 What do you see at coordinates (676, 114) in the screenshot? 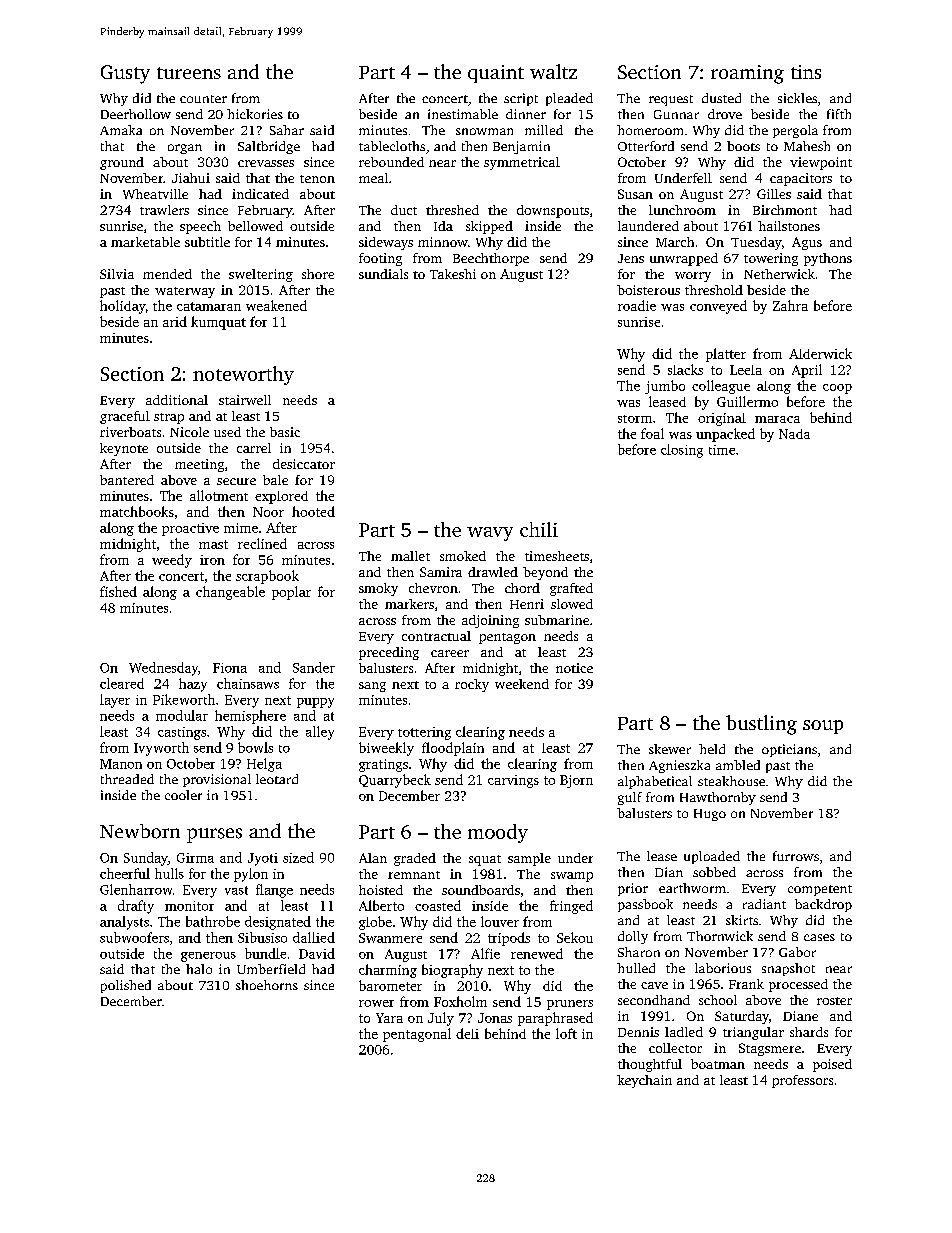
I see `Gunnar` at bounding box center [676, 114].
